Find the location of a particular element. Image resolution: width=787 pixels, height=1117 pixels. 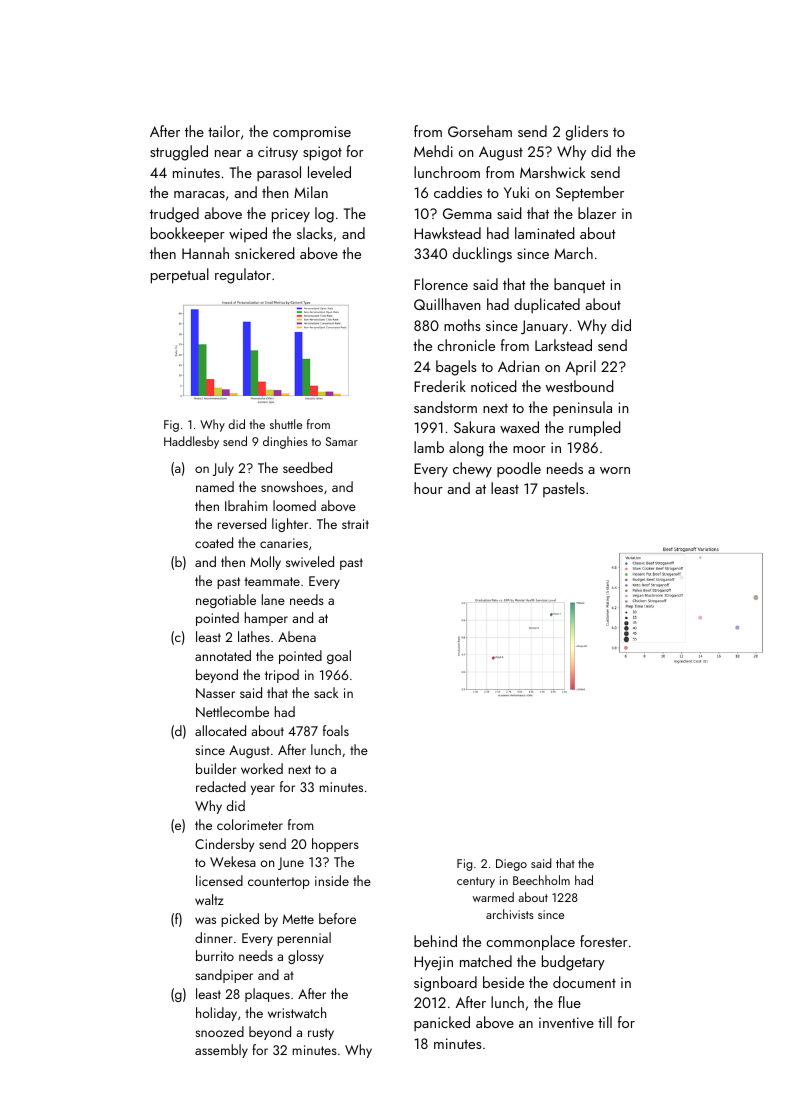

sack is located at coordinates (326, 692).
